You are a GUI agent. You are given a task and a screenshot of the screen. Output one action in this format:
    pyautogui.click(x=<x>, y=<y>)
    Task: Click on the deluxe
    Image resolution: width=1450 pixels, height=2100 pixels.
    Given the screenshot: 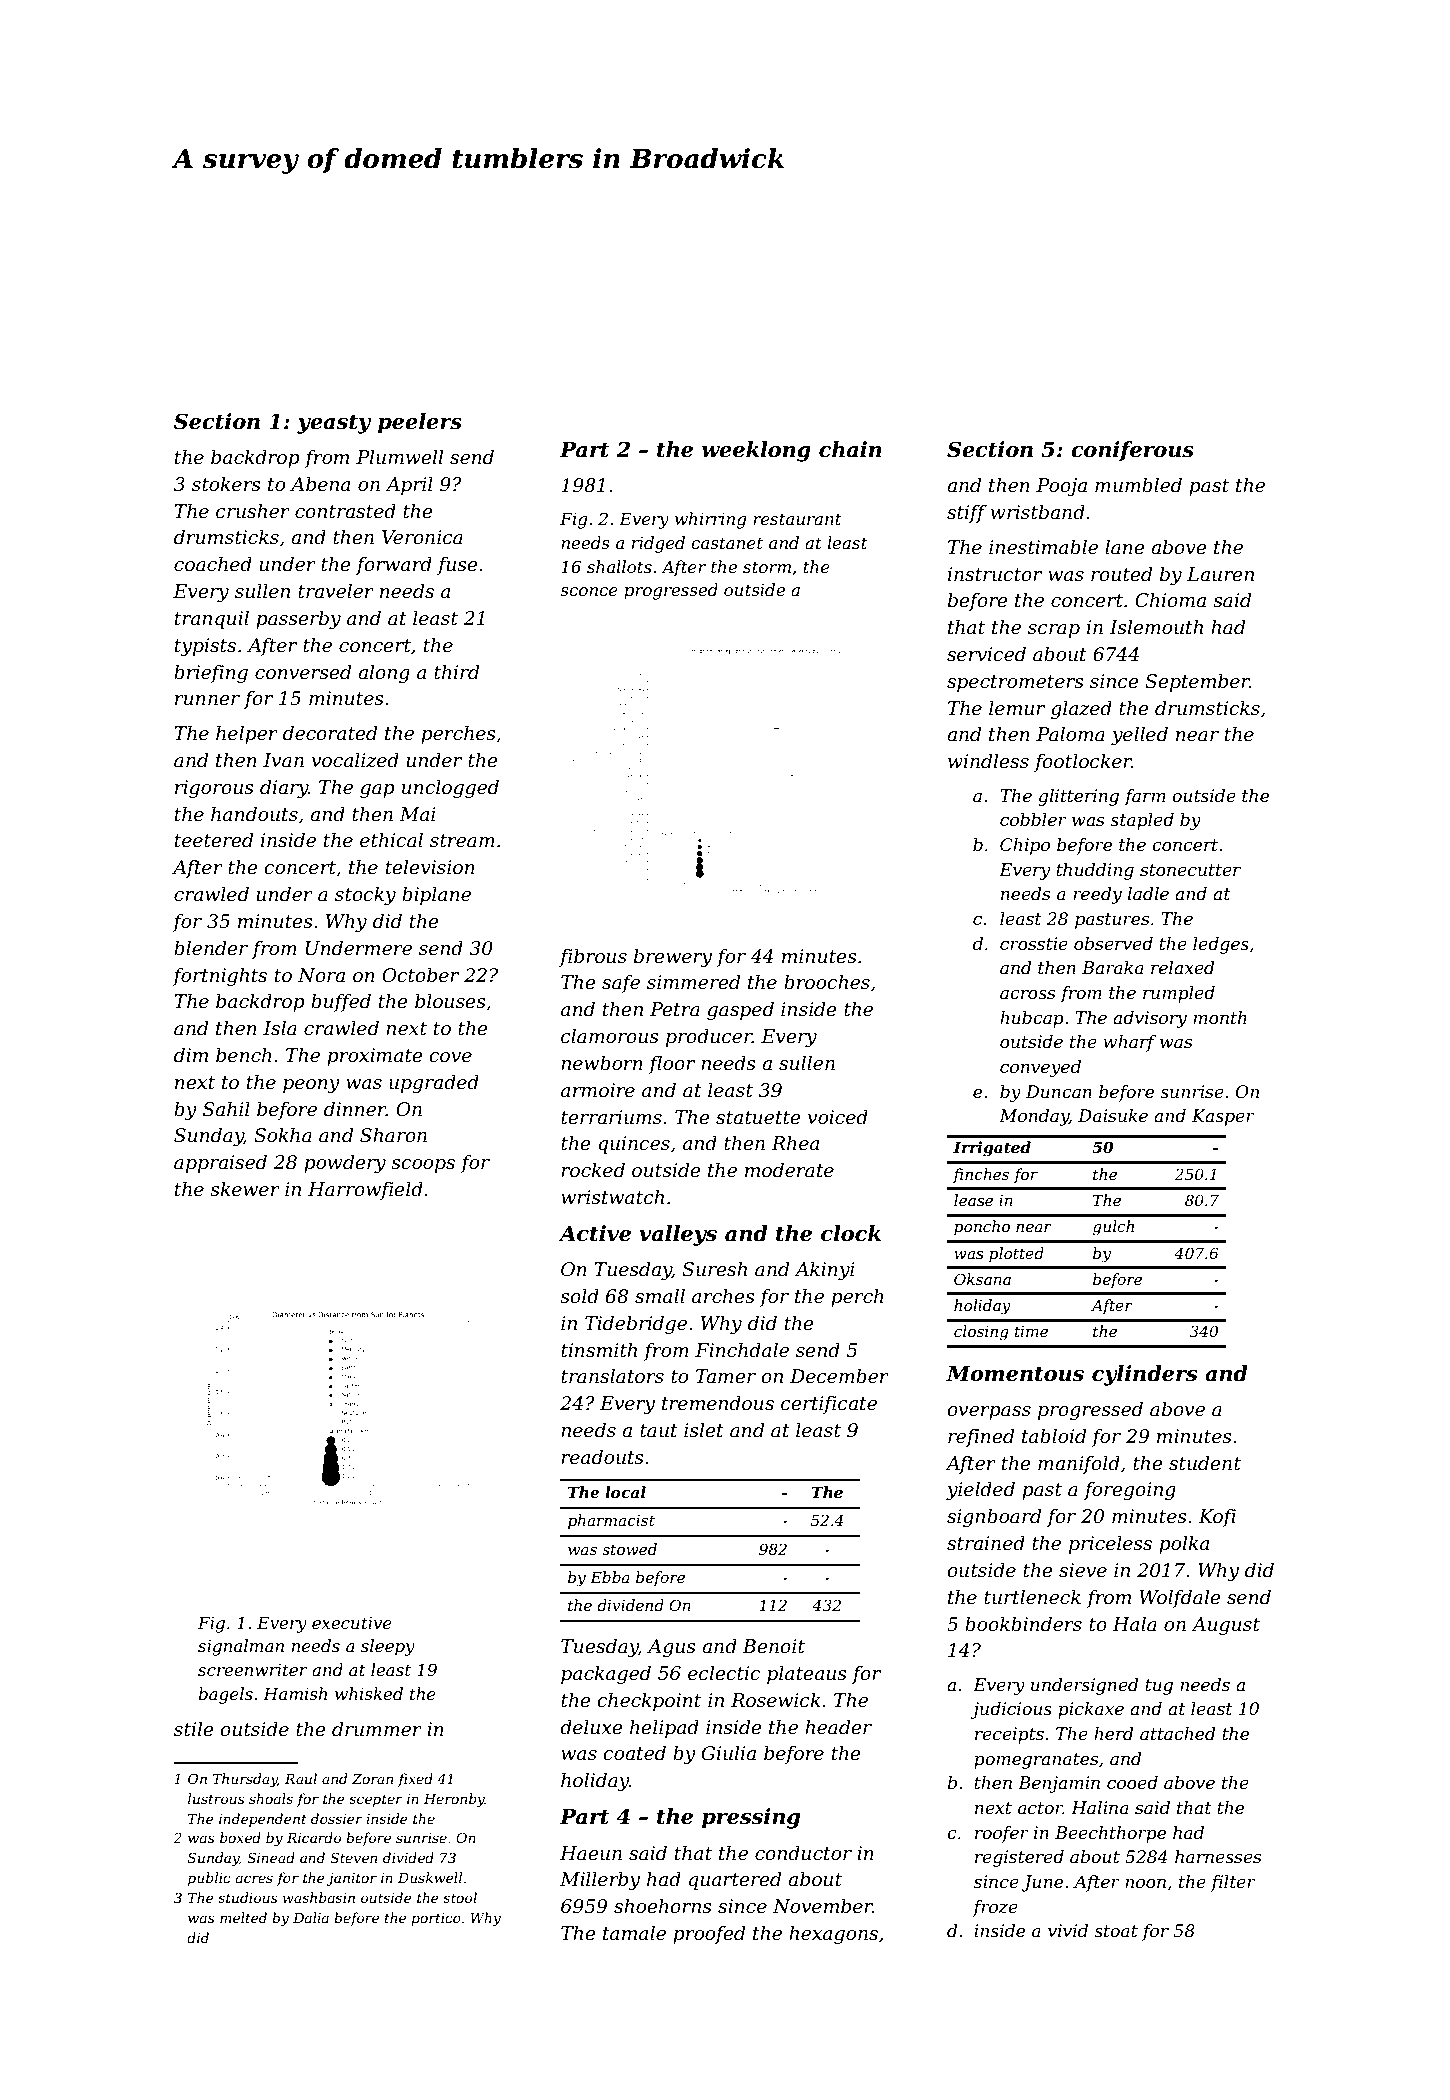 What is the action you would take?
    pyautogui.click(x=591, y=1727)
